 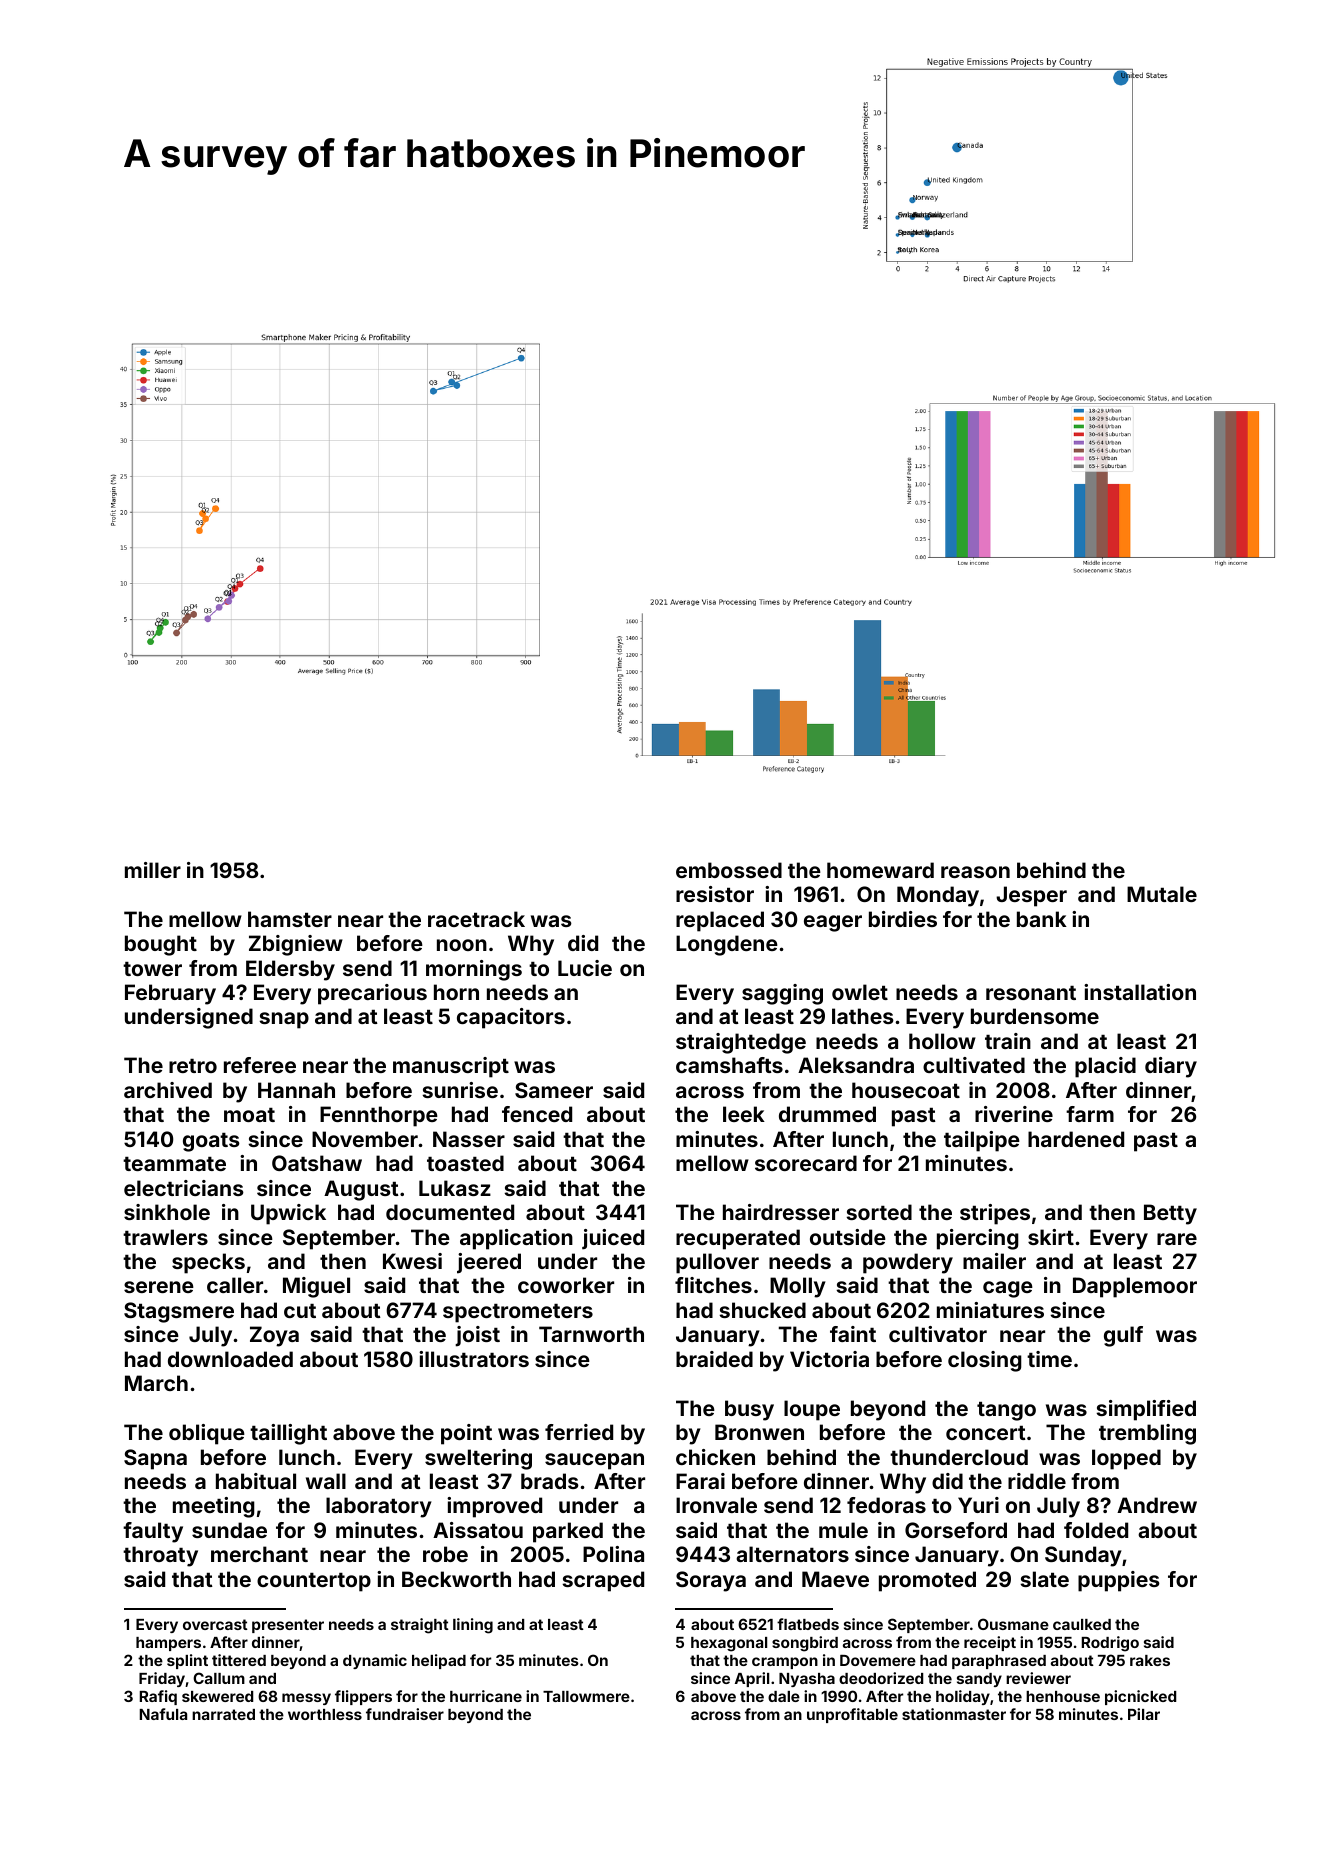 What do you see at coordinates (798, 1287) in the screenshot?
I see `Molly` at bounding box center [798, 1287].
